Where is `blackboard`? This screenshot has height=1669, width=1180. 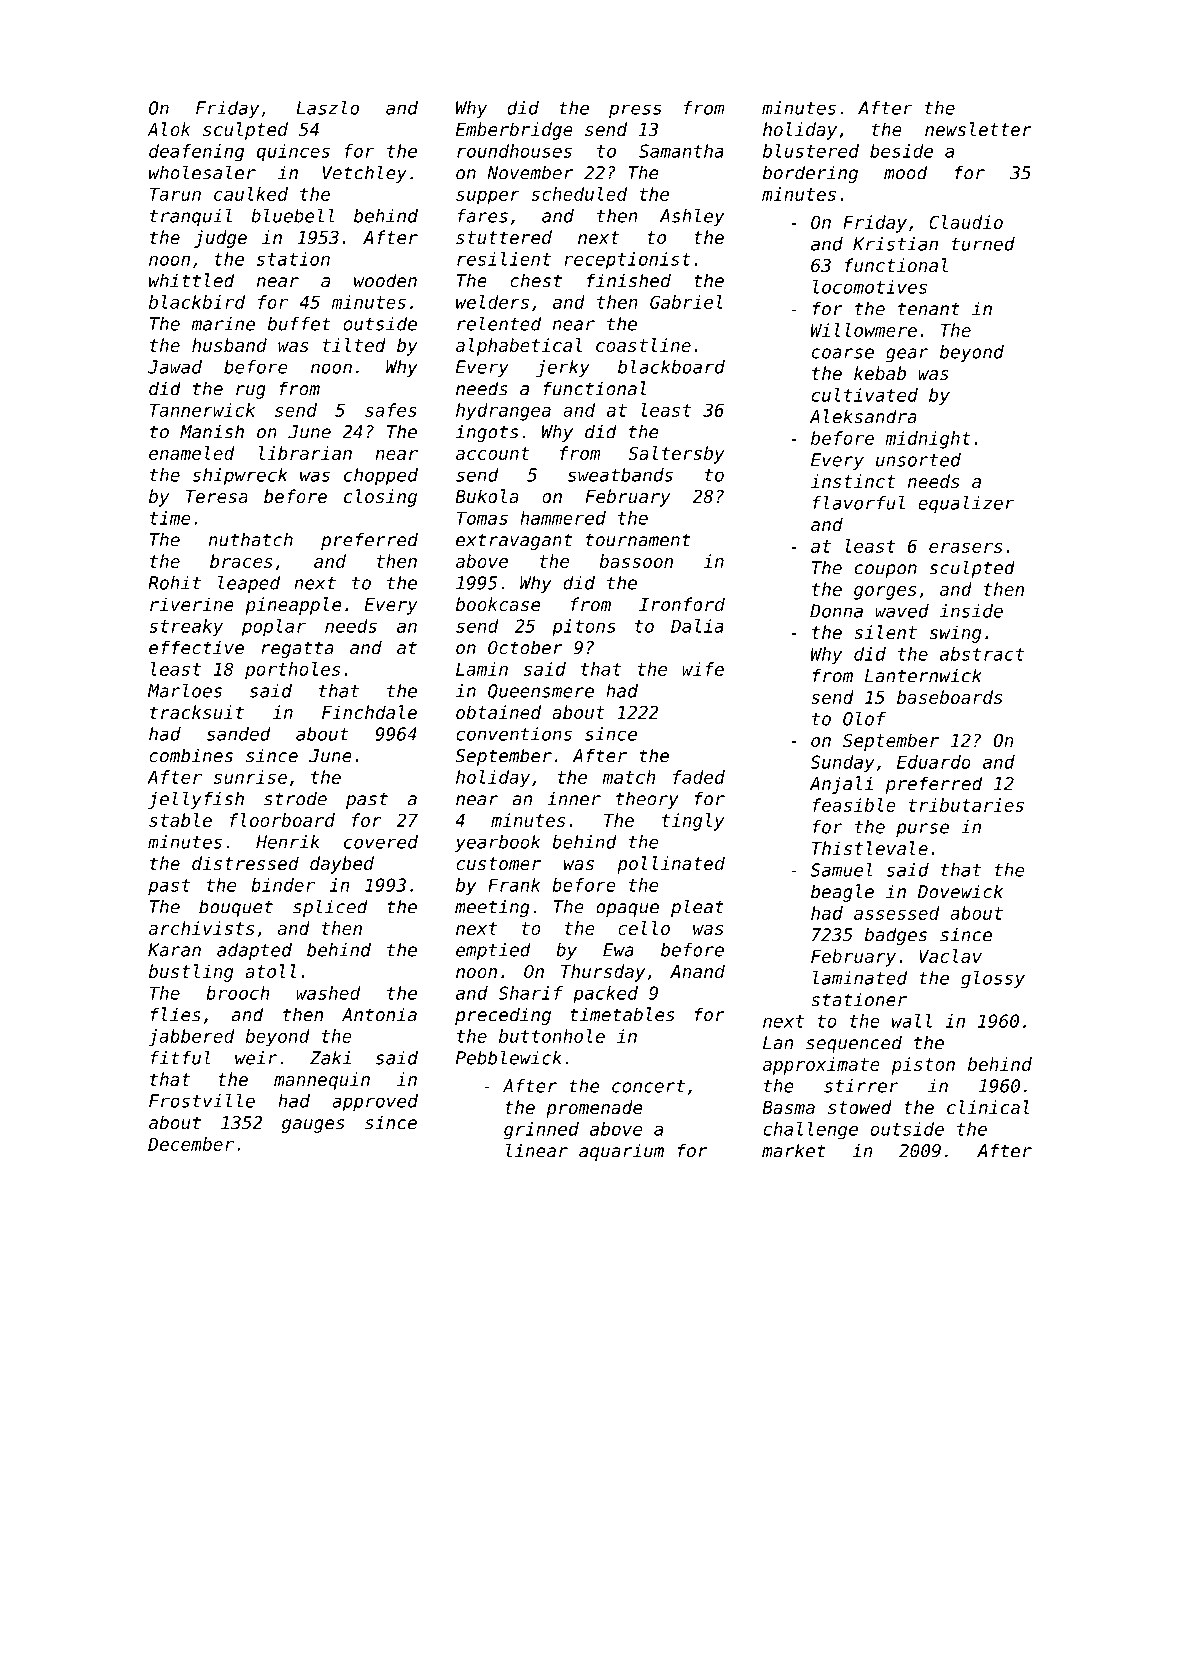 blackboard is located at coordinates (671, 367).
